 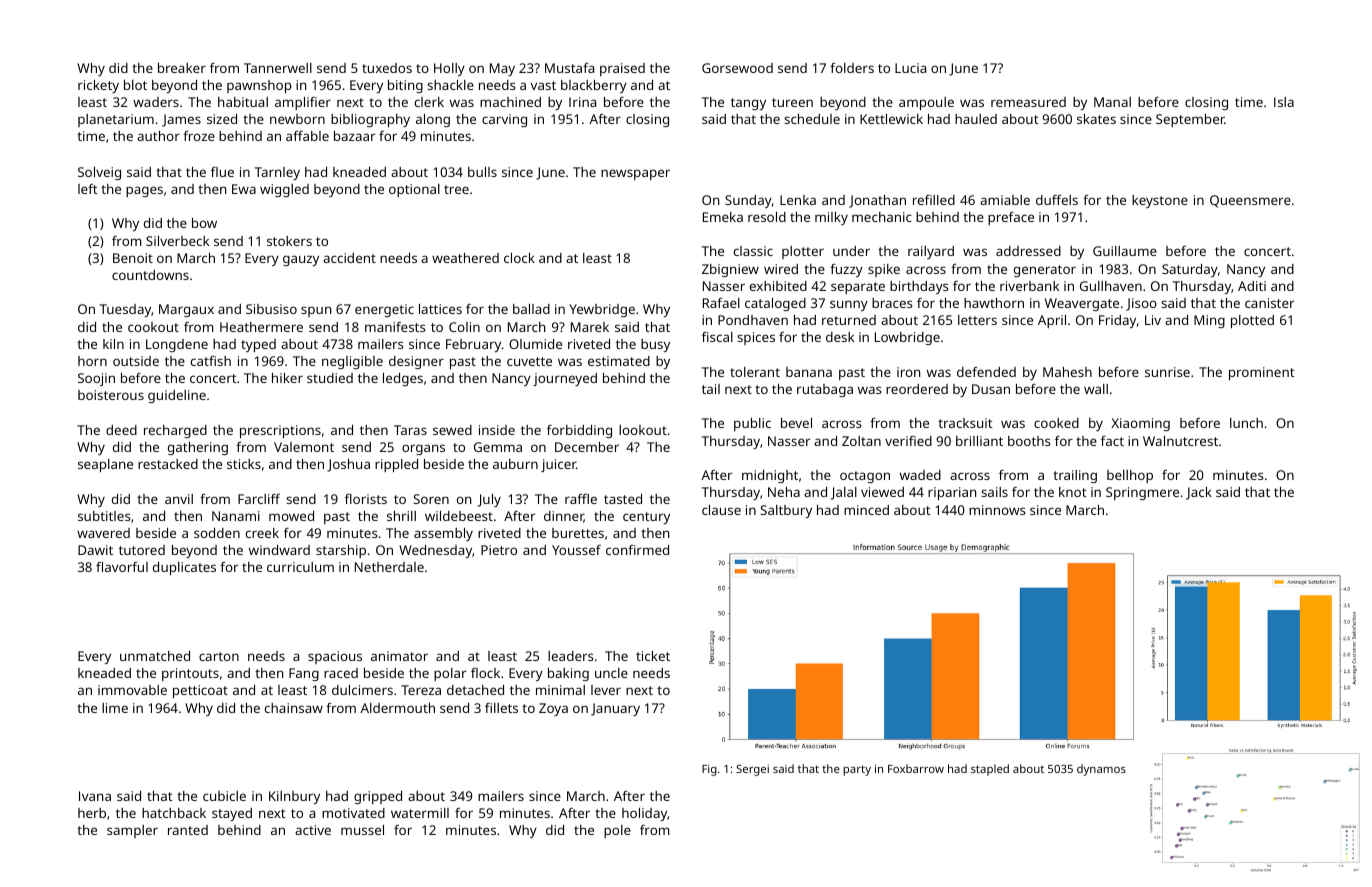 What do you see at coordinates (177, 241) in the screenshot?
I see `Silverbeck` at bounding box center [177, 241].
